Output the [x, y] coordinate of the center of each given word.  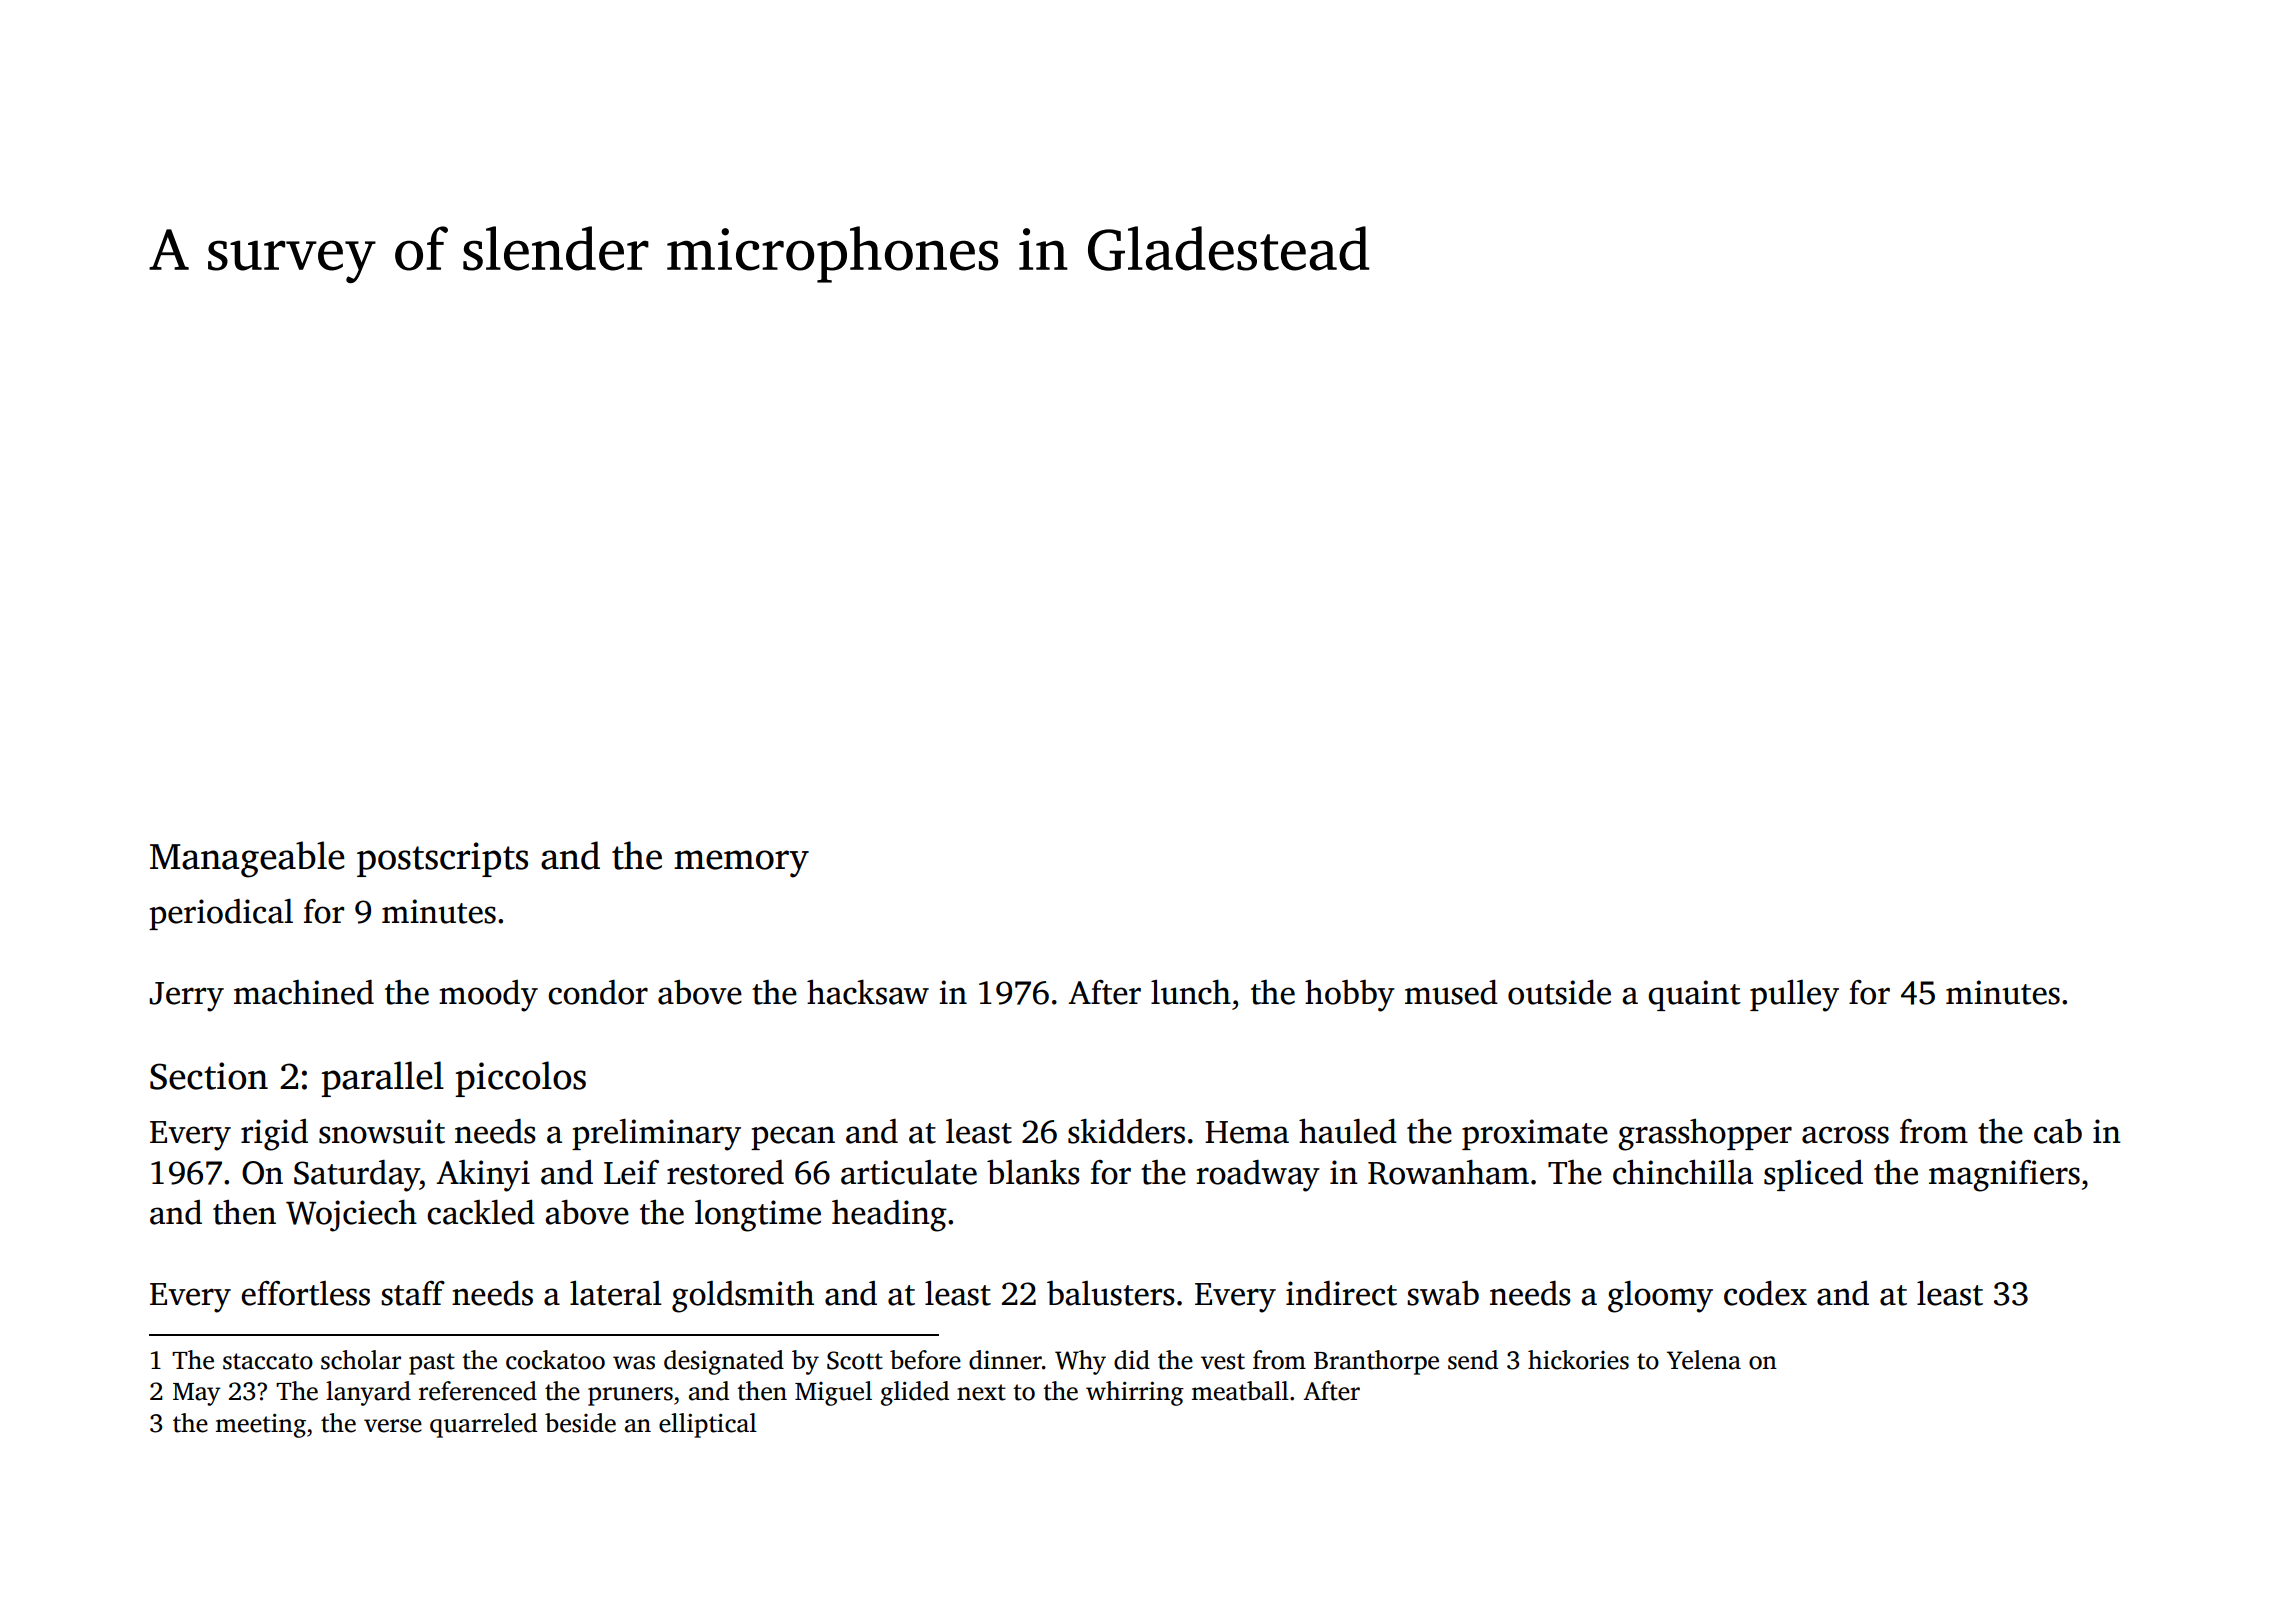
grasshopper [1705, 1135]
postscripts [442, 859]
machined [304, 992]
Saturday [357, 1176]
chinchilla [1683, 1172]
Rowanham [1448, 1172]
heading [889, 1216]
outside [1559, 992]
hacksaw [868, 992]
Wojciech [351, 1215]
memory [741, 864]
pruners [630, 1396]
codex [1765, 1293]
